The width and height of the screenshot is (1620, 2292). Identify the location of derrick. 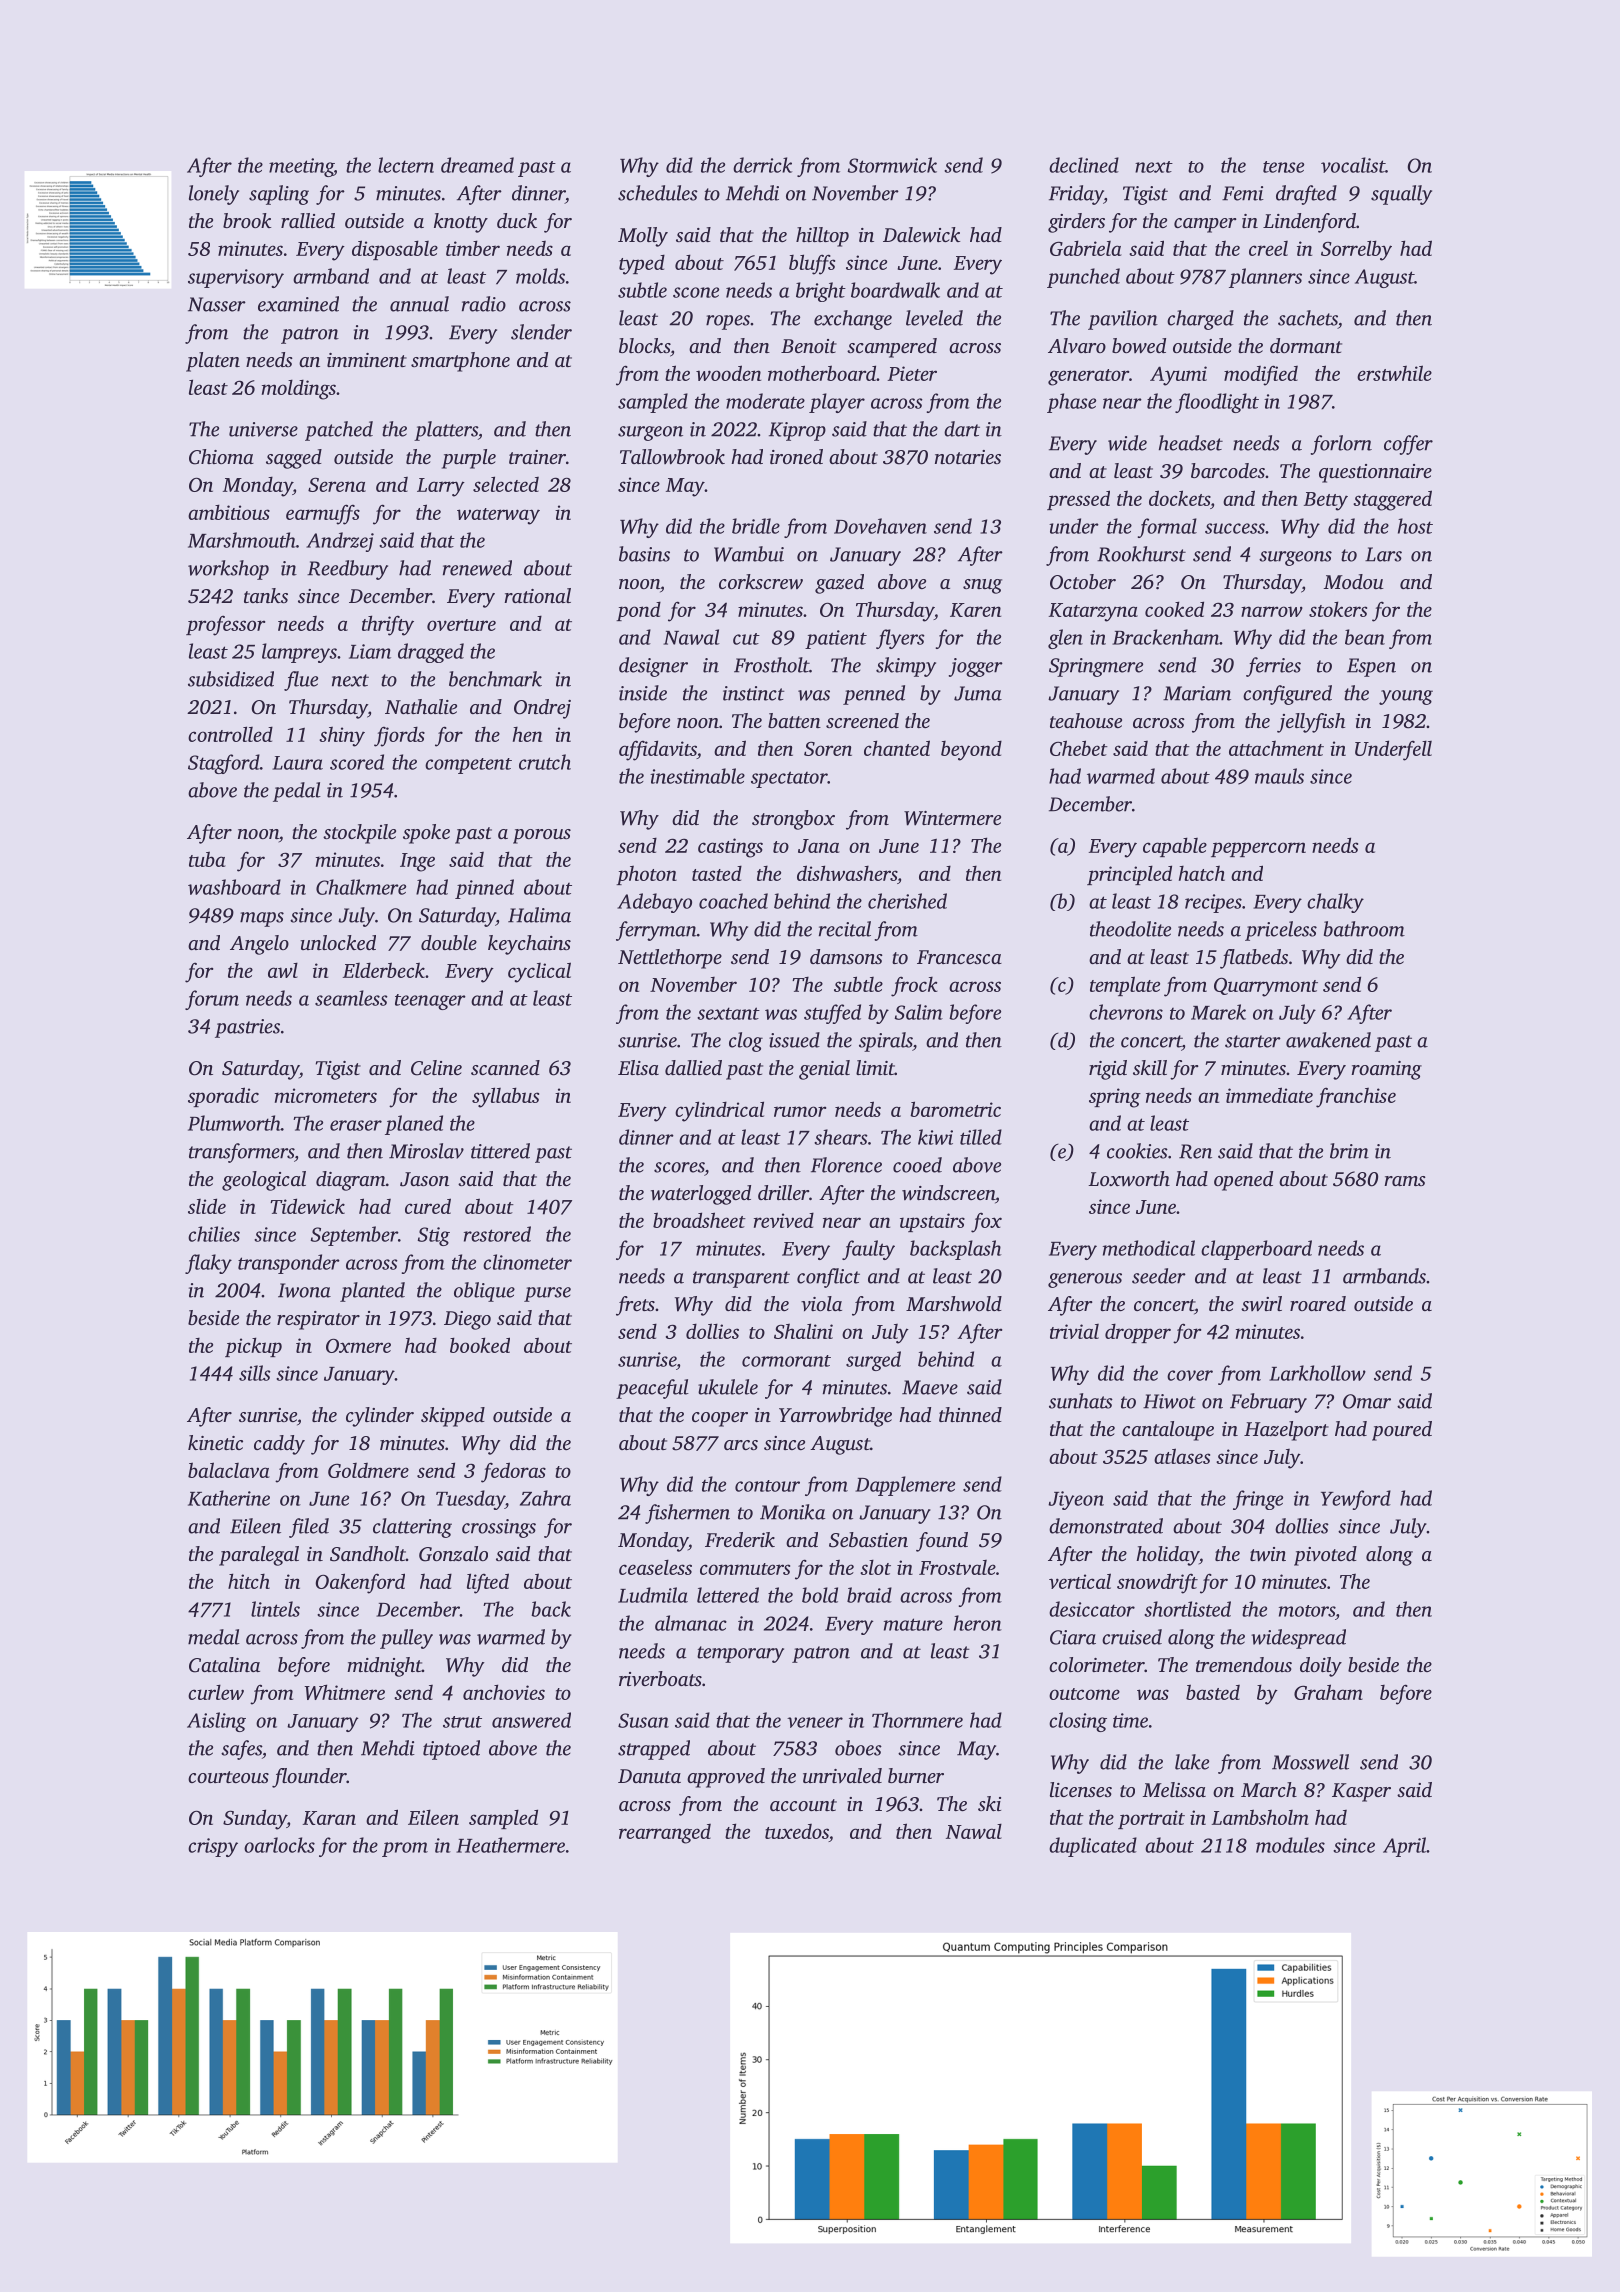
(762, 165).
